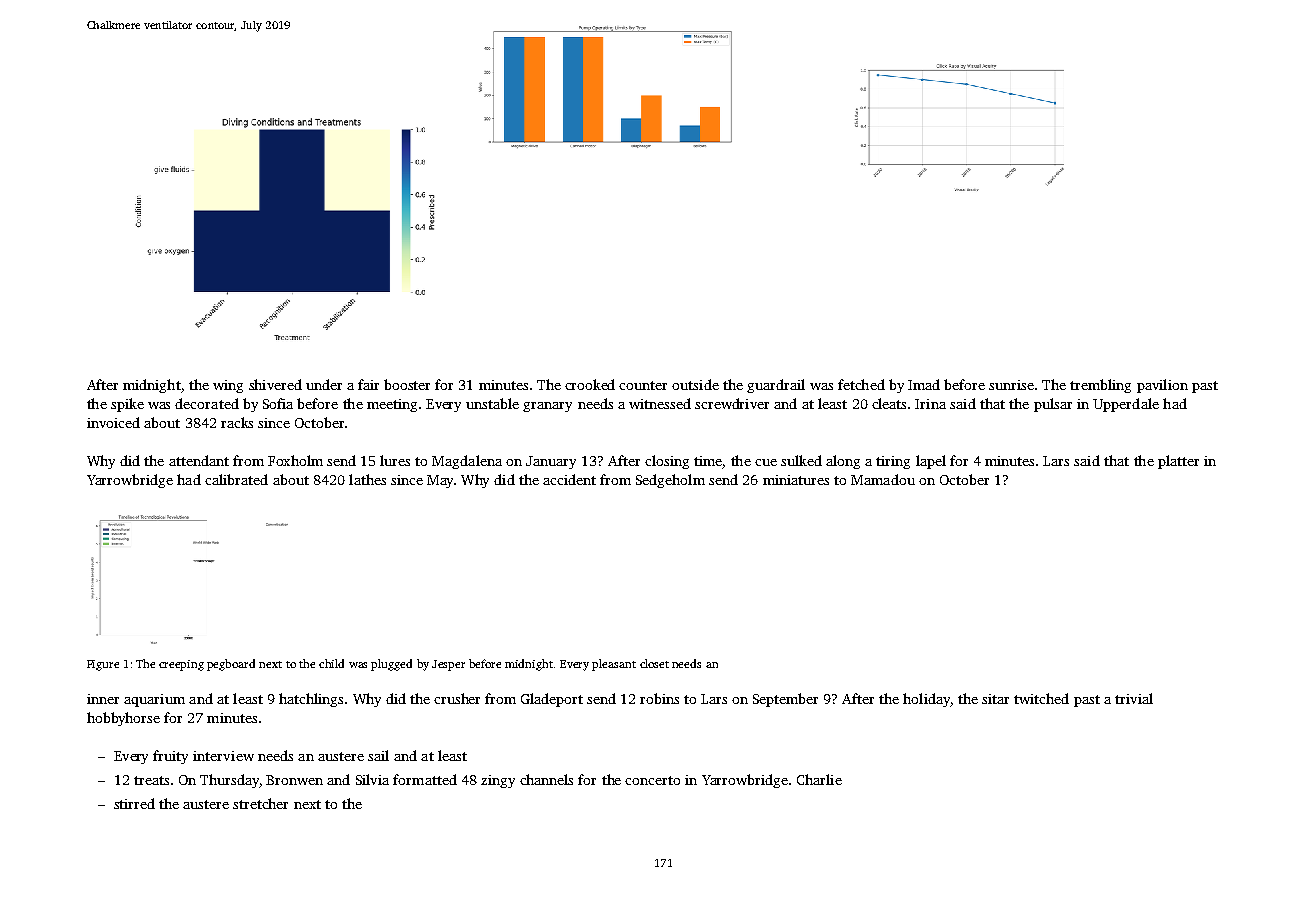  I want to click on Gladeport, so click(552, 700).
